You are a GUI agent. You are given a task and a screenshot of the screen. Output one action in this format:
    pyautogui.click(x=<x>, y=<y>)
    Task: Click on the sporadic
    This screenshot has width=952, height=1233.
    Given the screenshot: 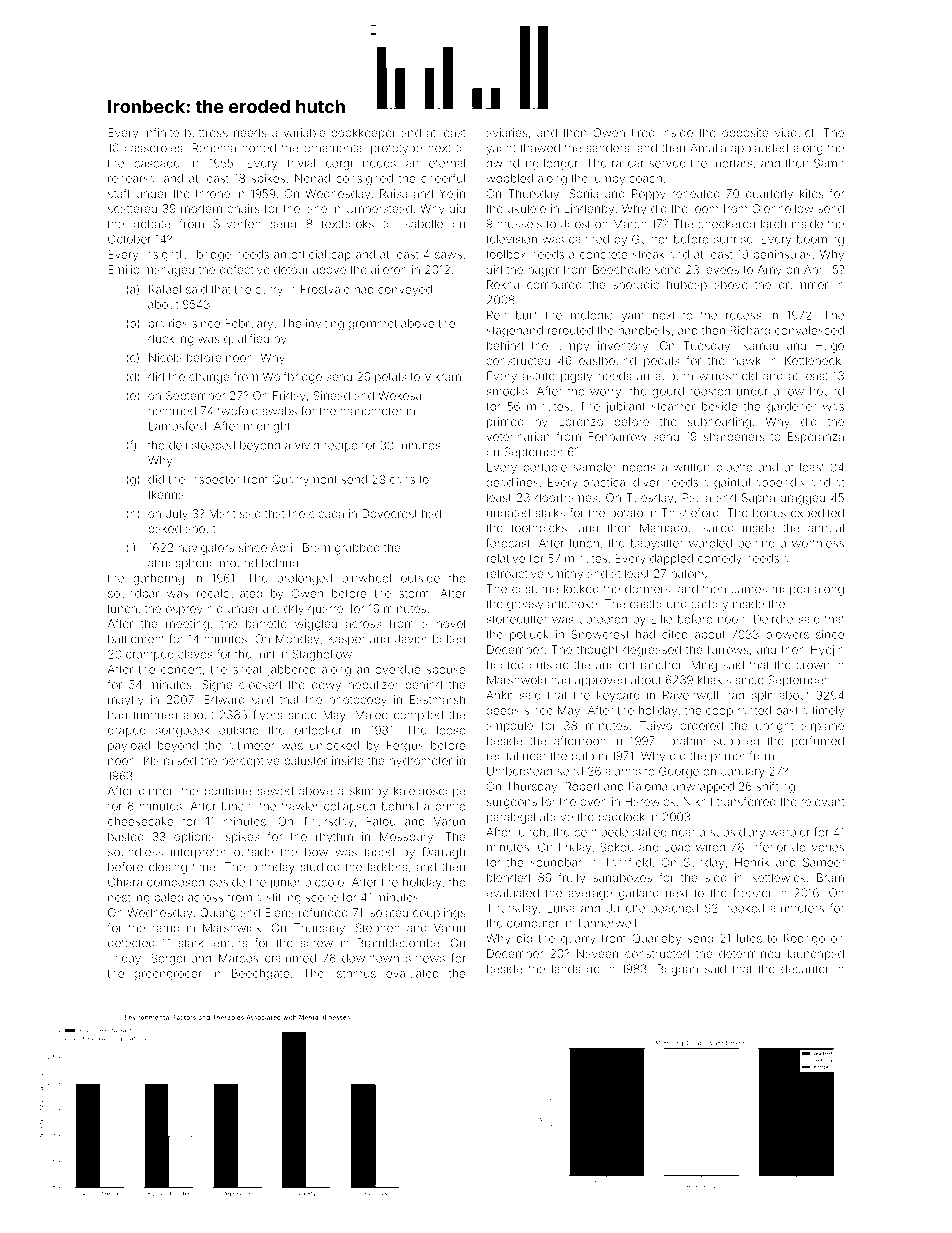 What is the action you would take?
    pyautogui.click(x=636, y=285)
